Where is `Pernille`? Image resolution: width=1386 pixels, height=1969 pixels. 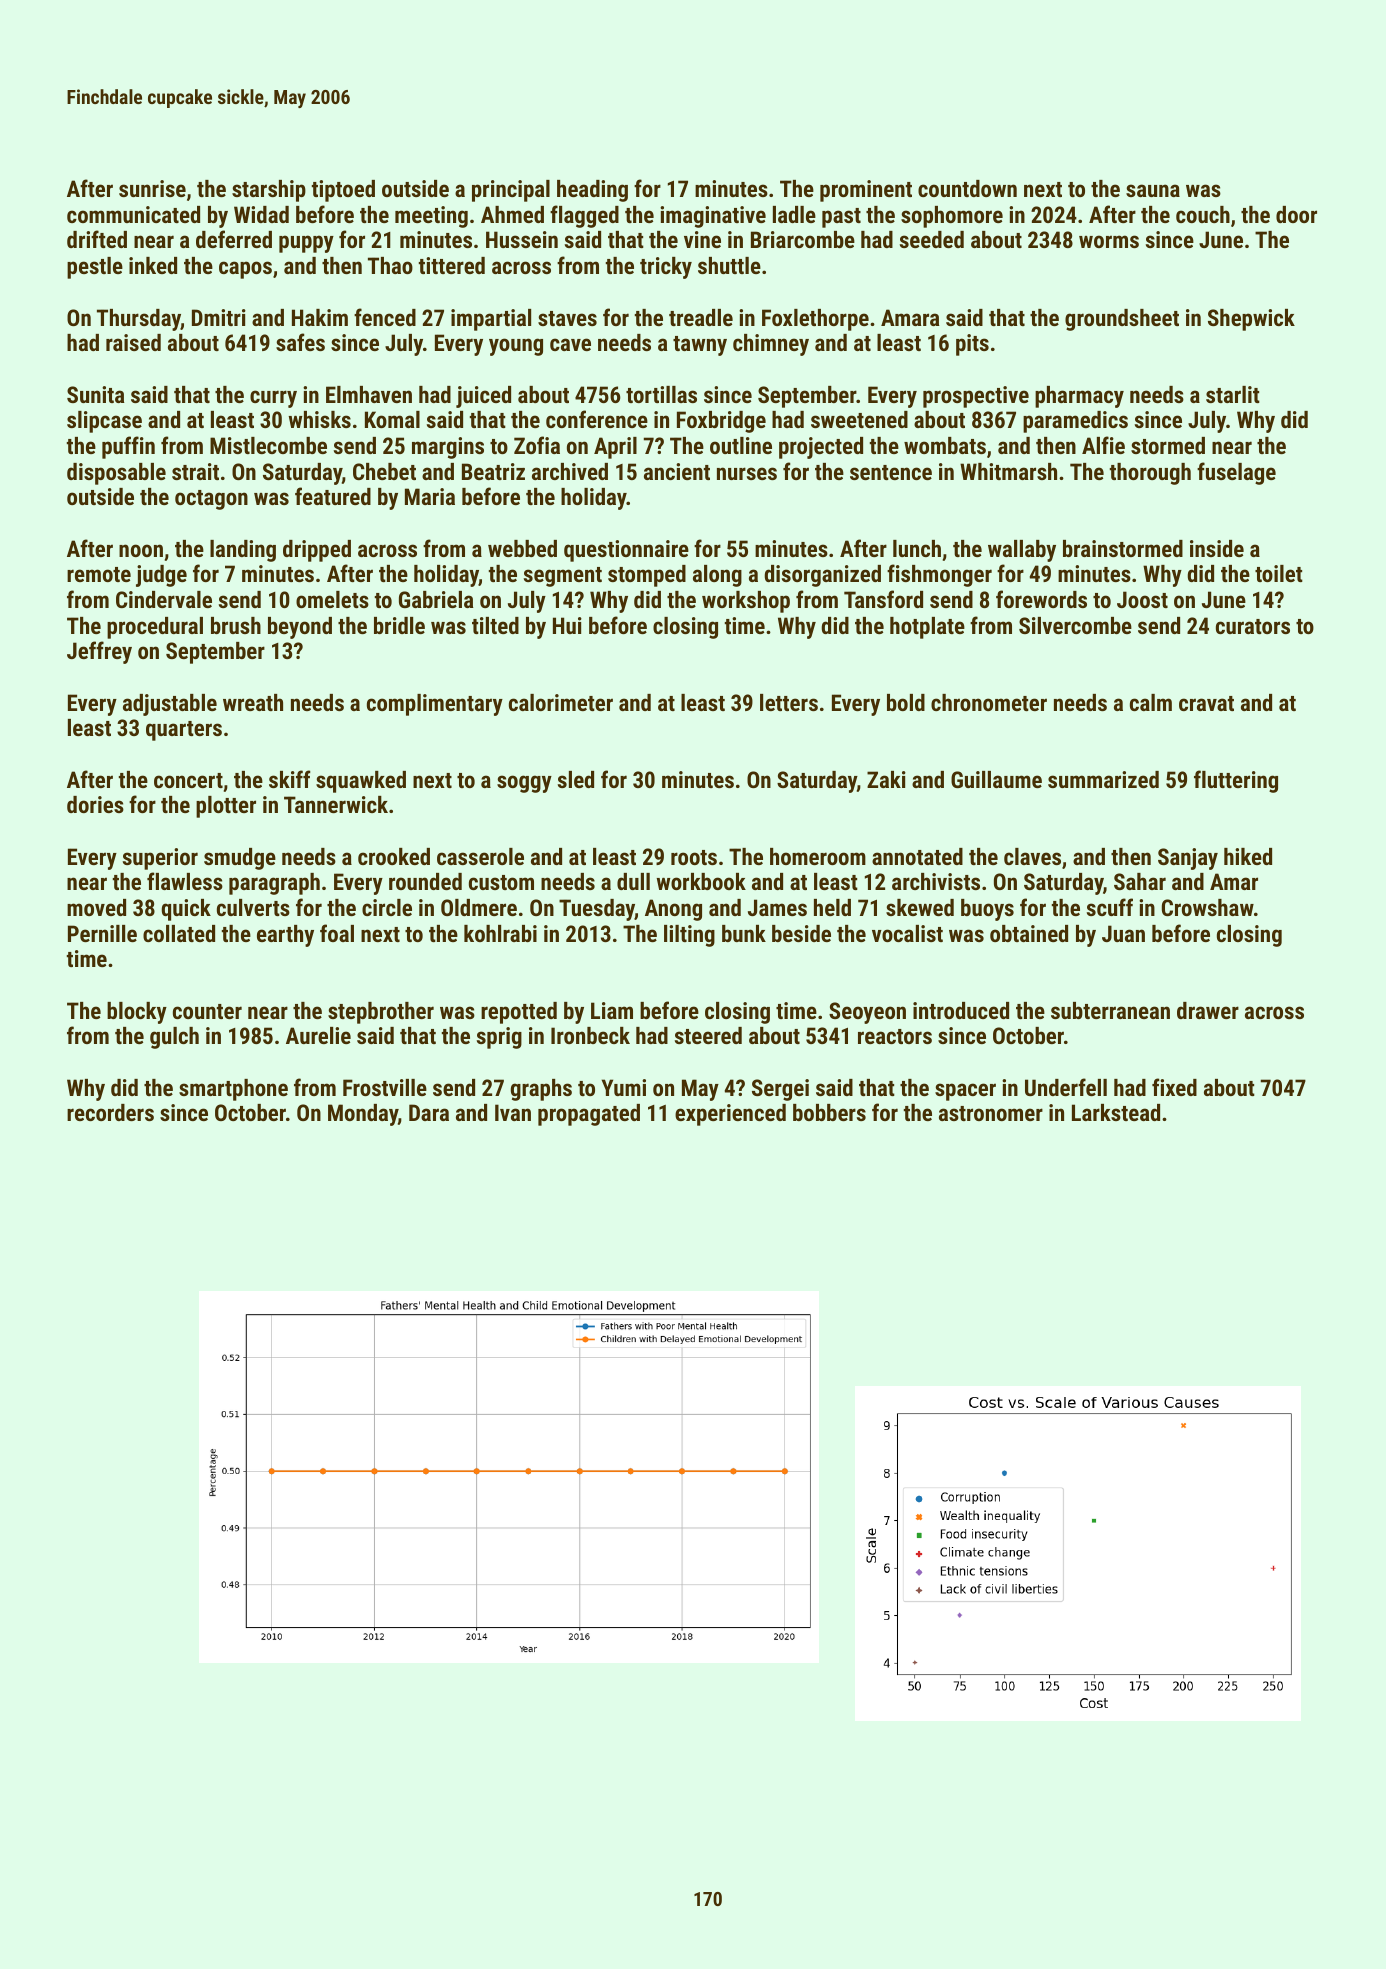 Pernille is located at coordinates (102, 933).
